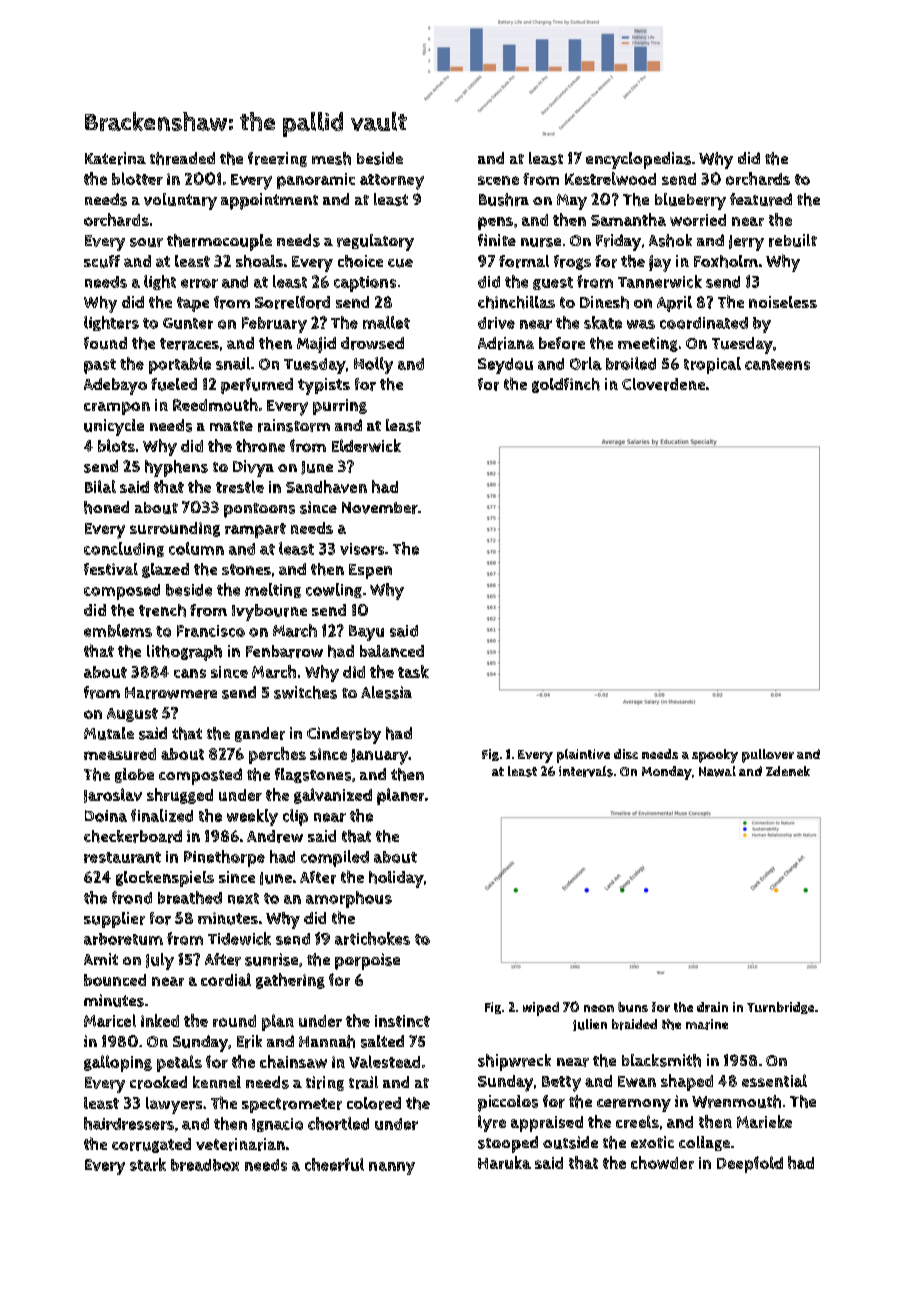 The width and height of the screenshot is (908, 1316). Describe the element at coordinates (566, 385) in the screenshot. I see `goldfinch` at that location.
